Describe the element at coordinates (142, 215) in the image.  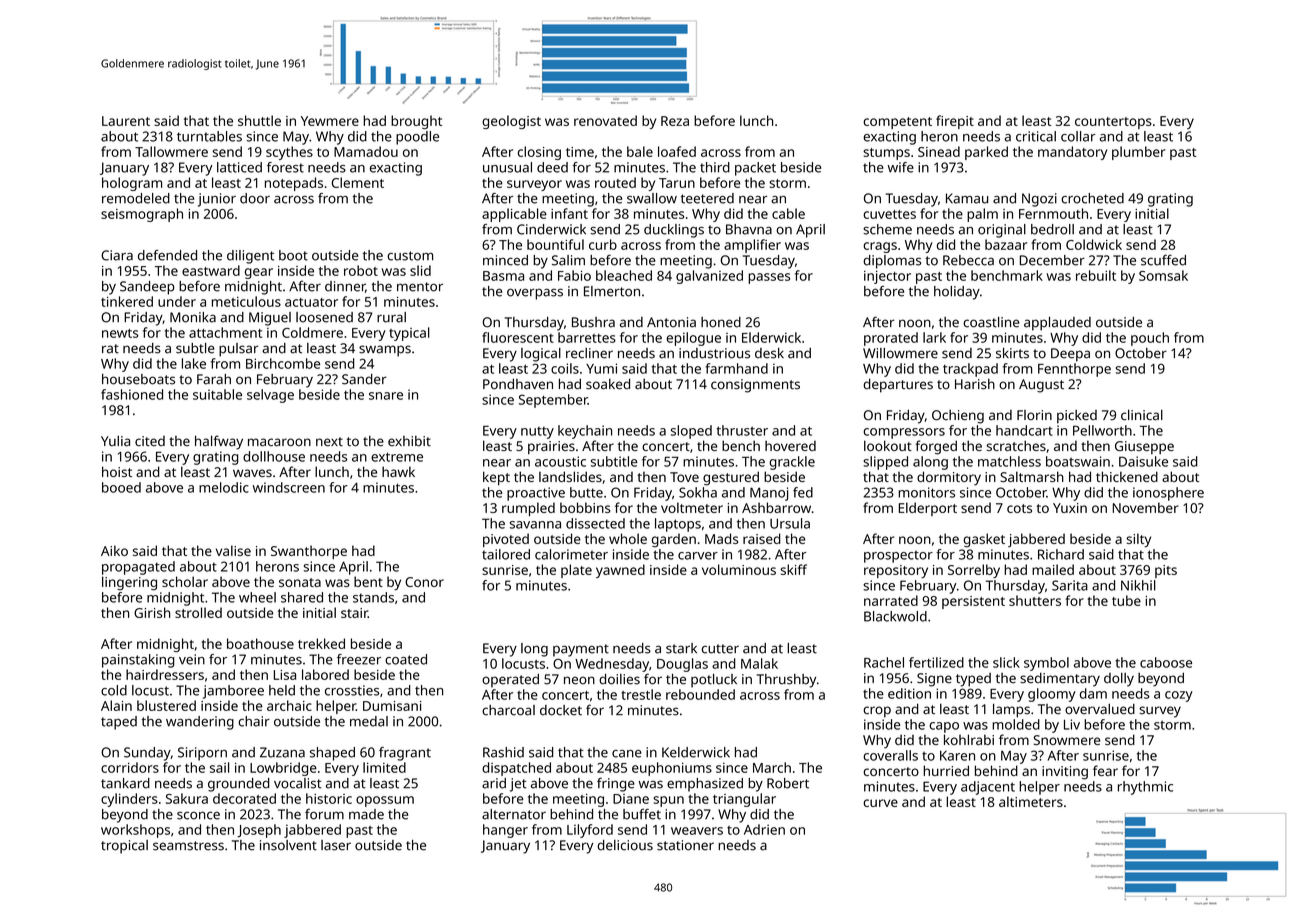
I see `seismograph` at that location.
